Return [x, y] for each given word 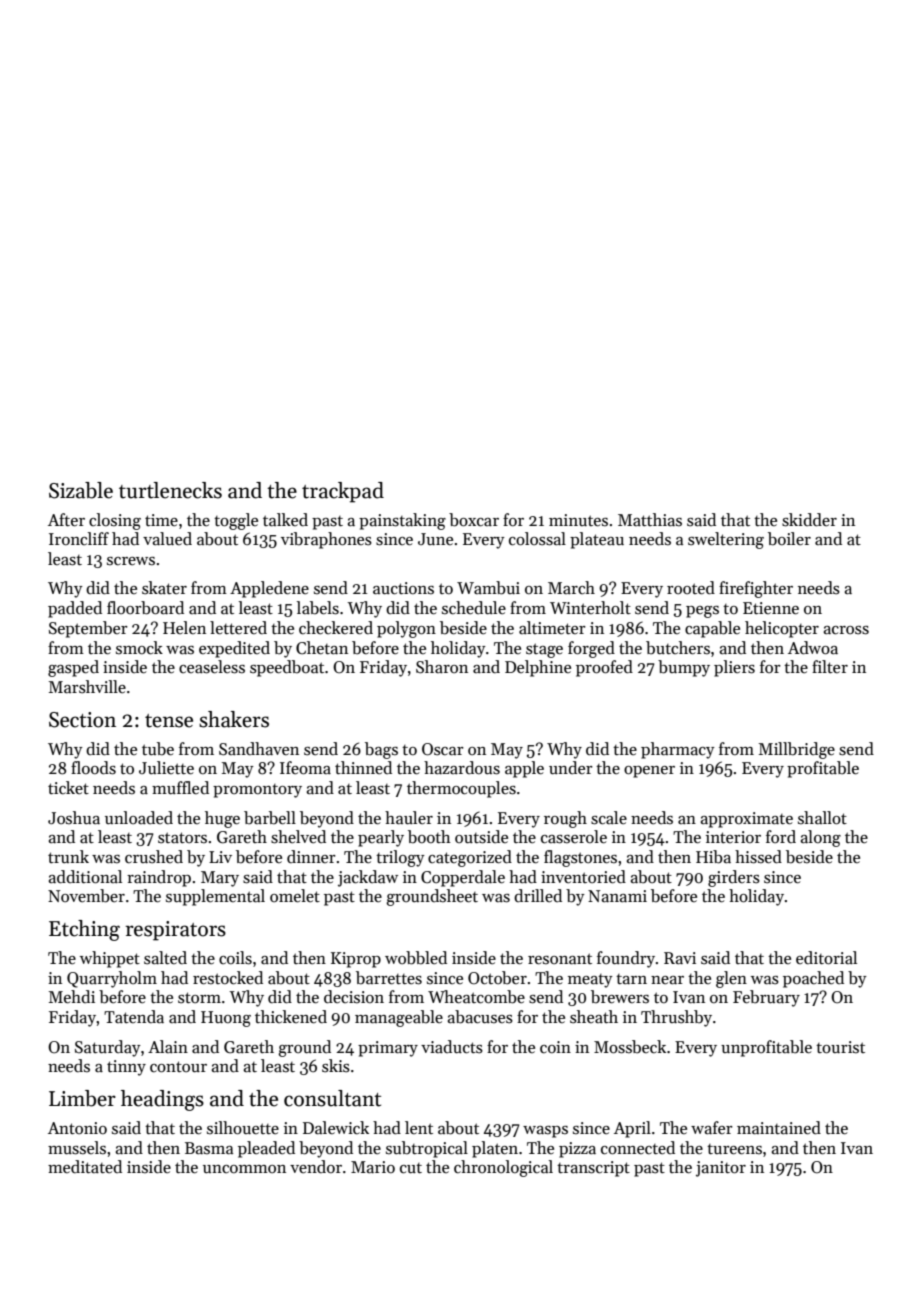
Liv [220, 857]
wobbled [416, 958]
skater [164, 588]
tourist [840, 1047]
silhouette [243, 1128]
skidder [809, 520]
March [571, 587]
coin [555, 1047]
